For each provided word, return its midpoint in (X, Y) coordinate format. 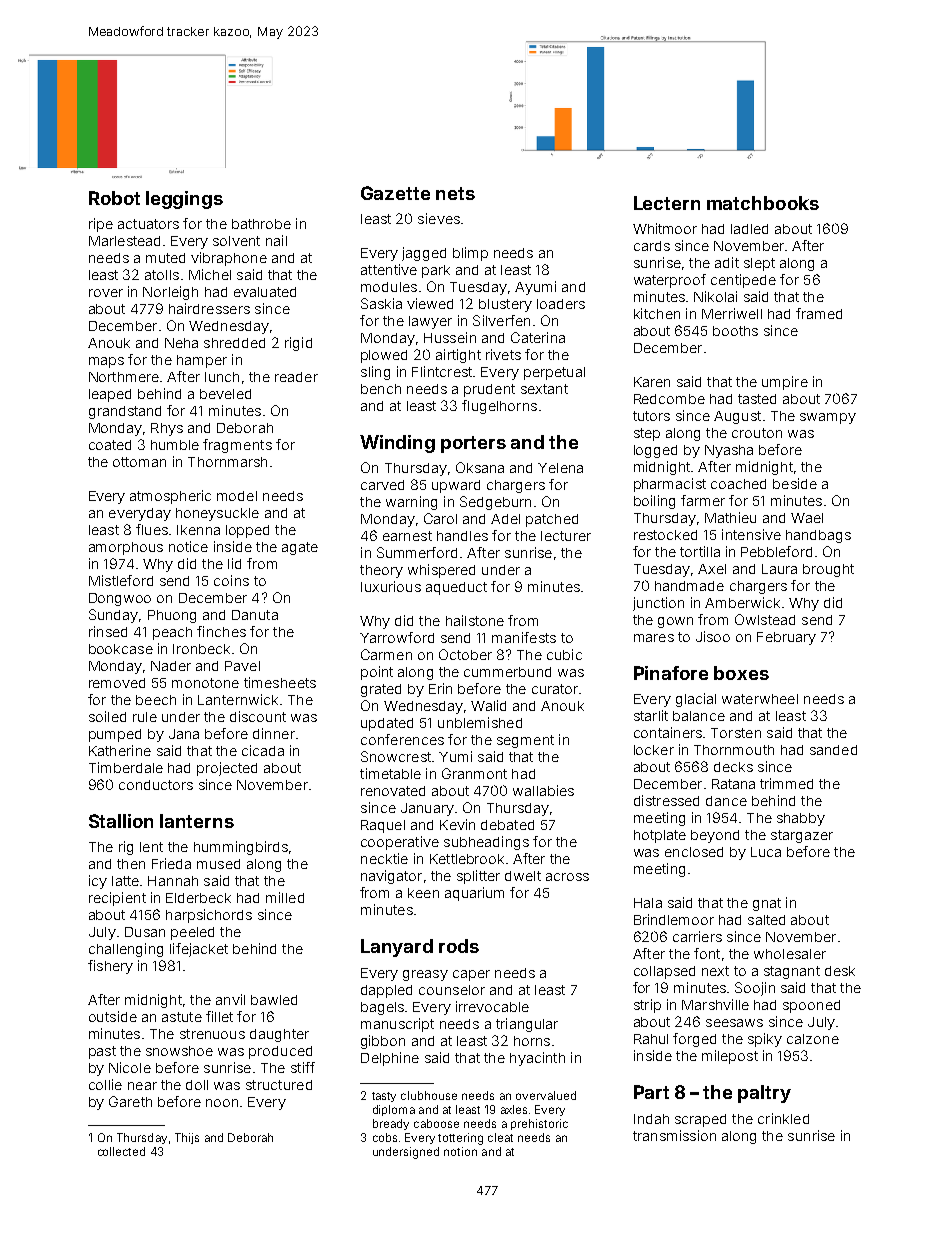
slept (759, 264)
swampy (828, 418)
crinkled (783, 1118)
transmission (674, 1135)
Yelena (560, 468)
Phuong (172, 616)
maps (106, 362)
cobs (385, 1137)
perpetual (554, 373)
